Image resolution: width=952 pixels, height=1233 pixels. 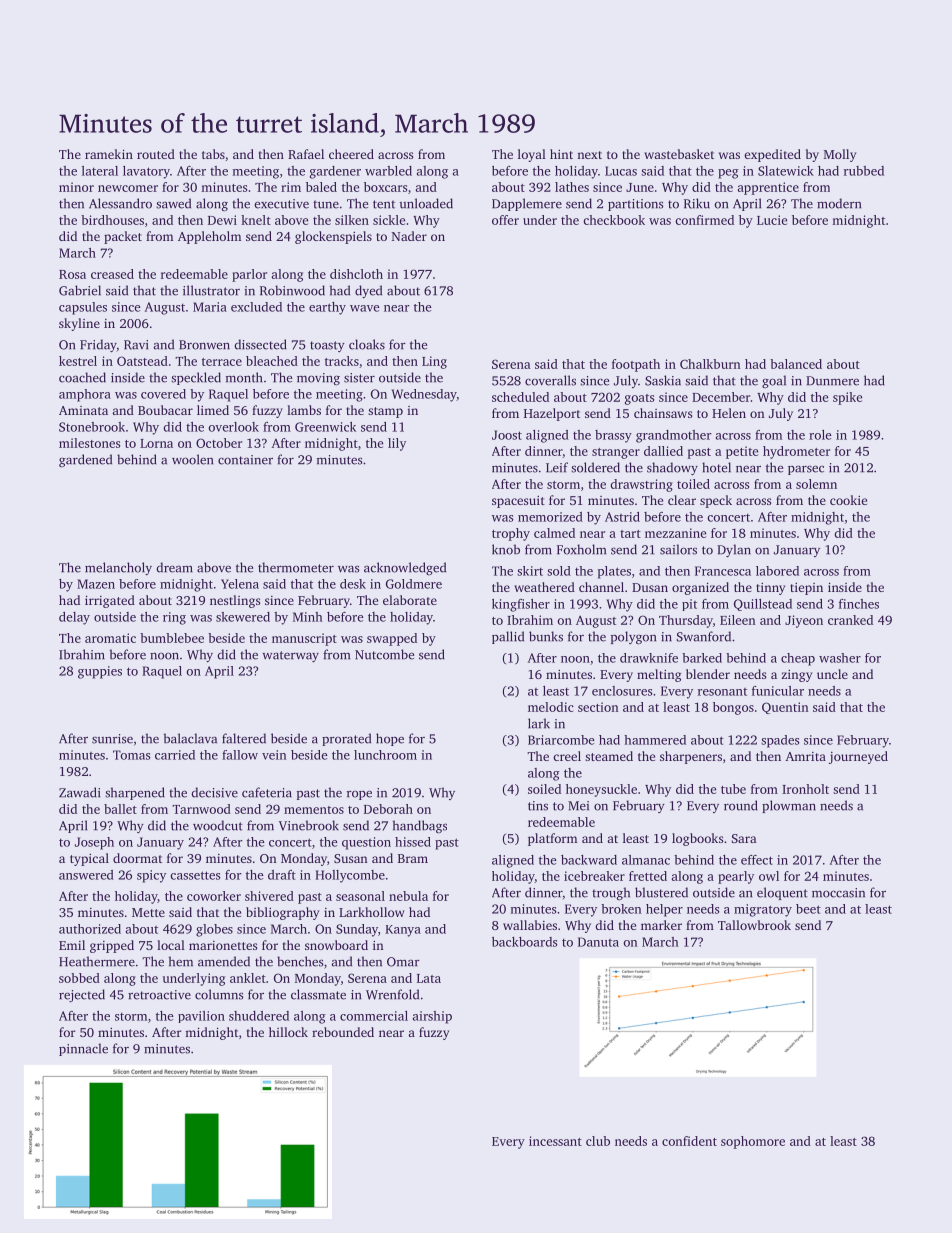 I want to click on newcomer, so click(x=128, y=188).
